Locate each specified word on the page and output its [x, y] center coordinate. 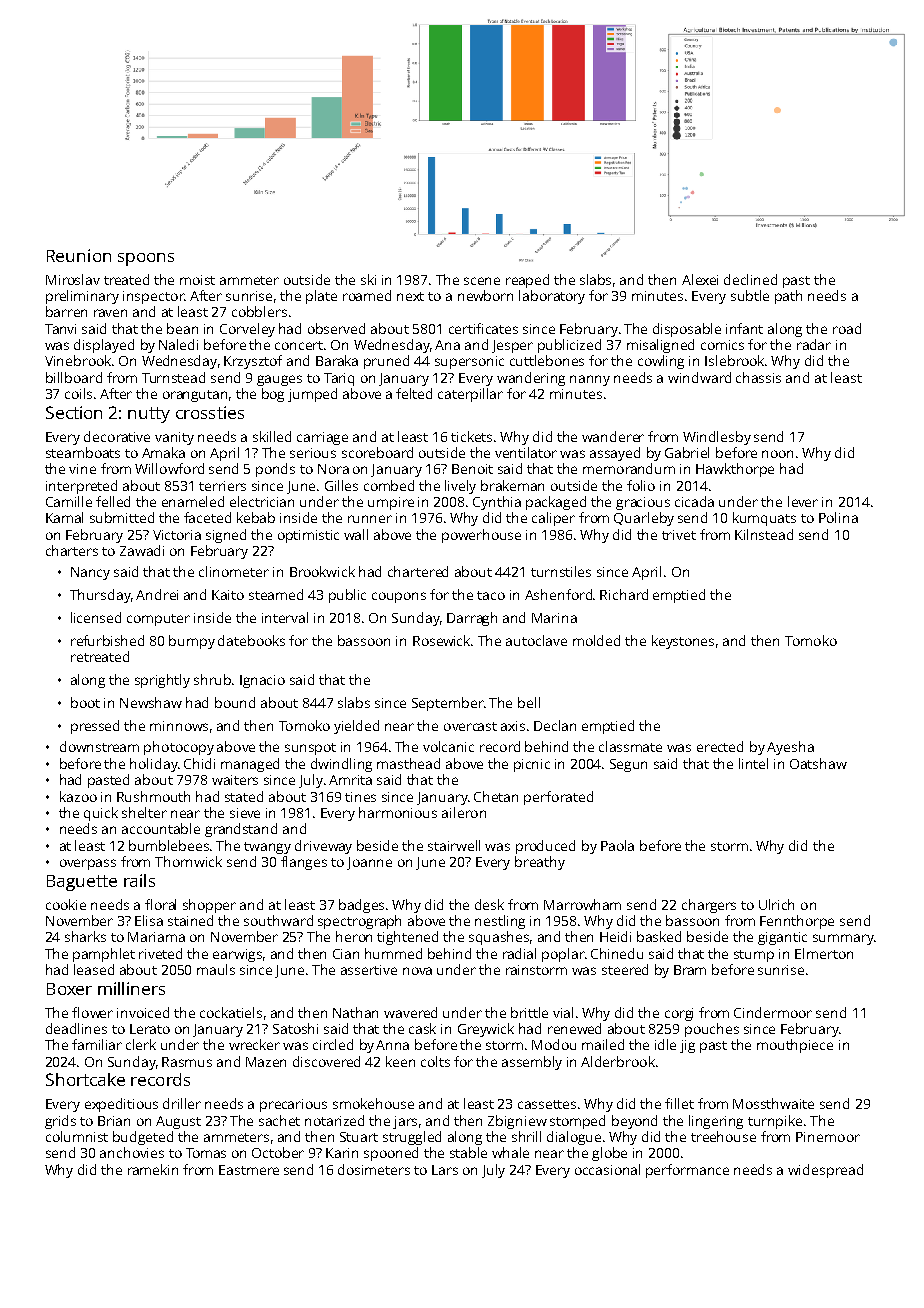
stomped [577, 1122]
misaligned [660, 346]
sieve [245, 813]
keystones [683, 642]
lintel [753, 763]
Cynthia [497, 503]
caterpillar [470, 395]
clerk [141, 1044]
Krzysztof [253, 362]
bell [529, 702]
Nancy [90, 573]
